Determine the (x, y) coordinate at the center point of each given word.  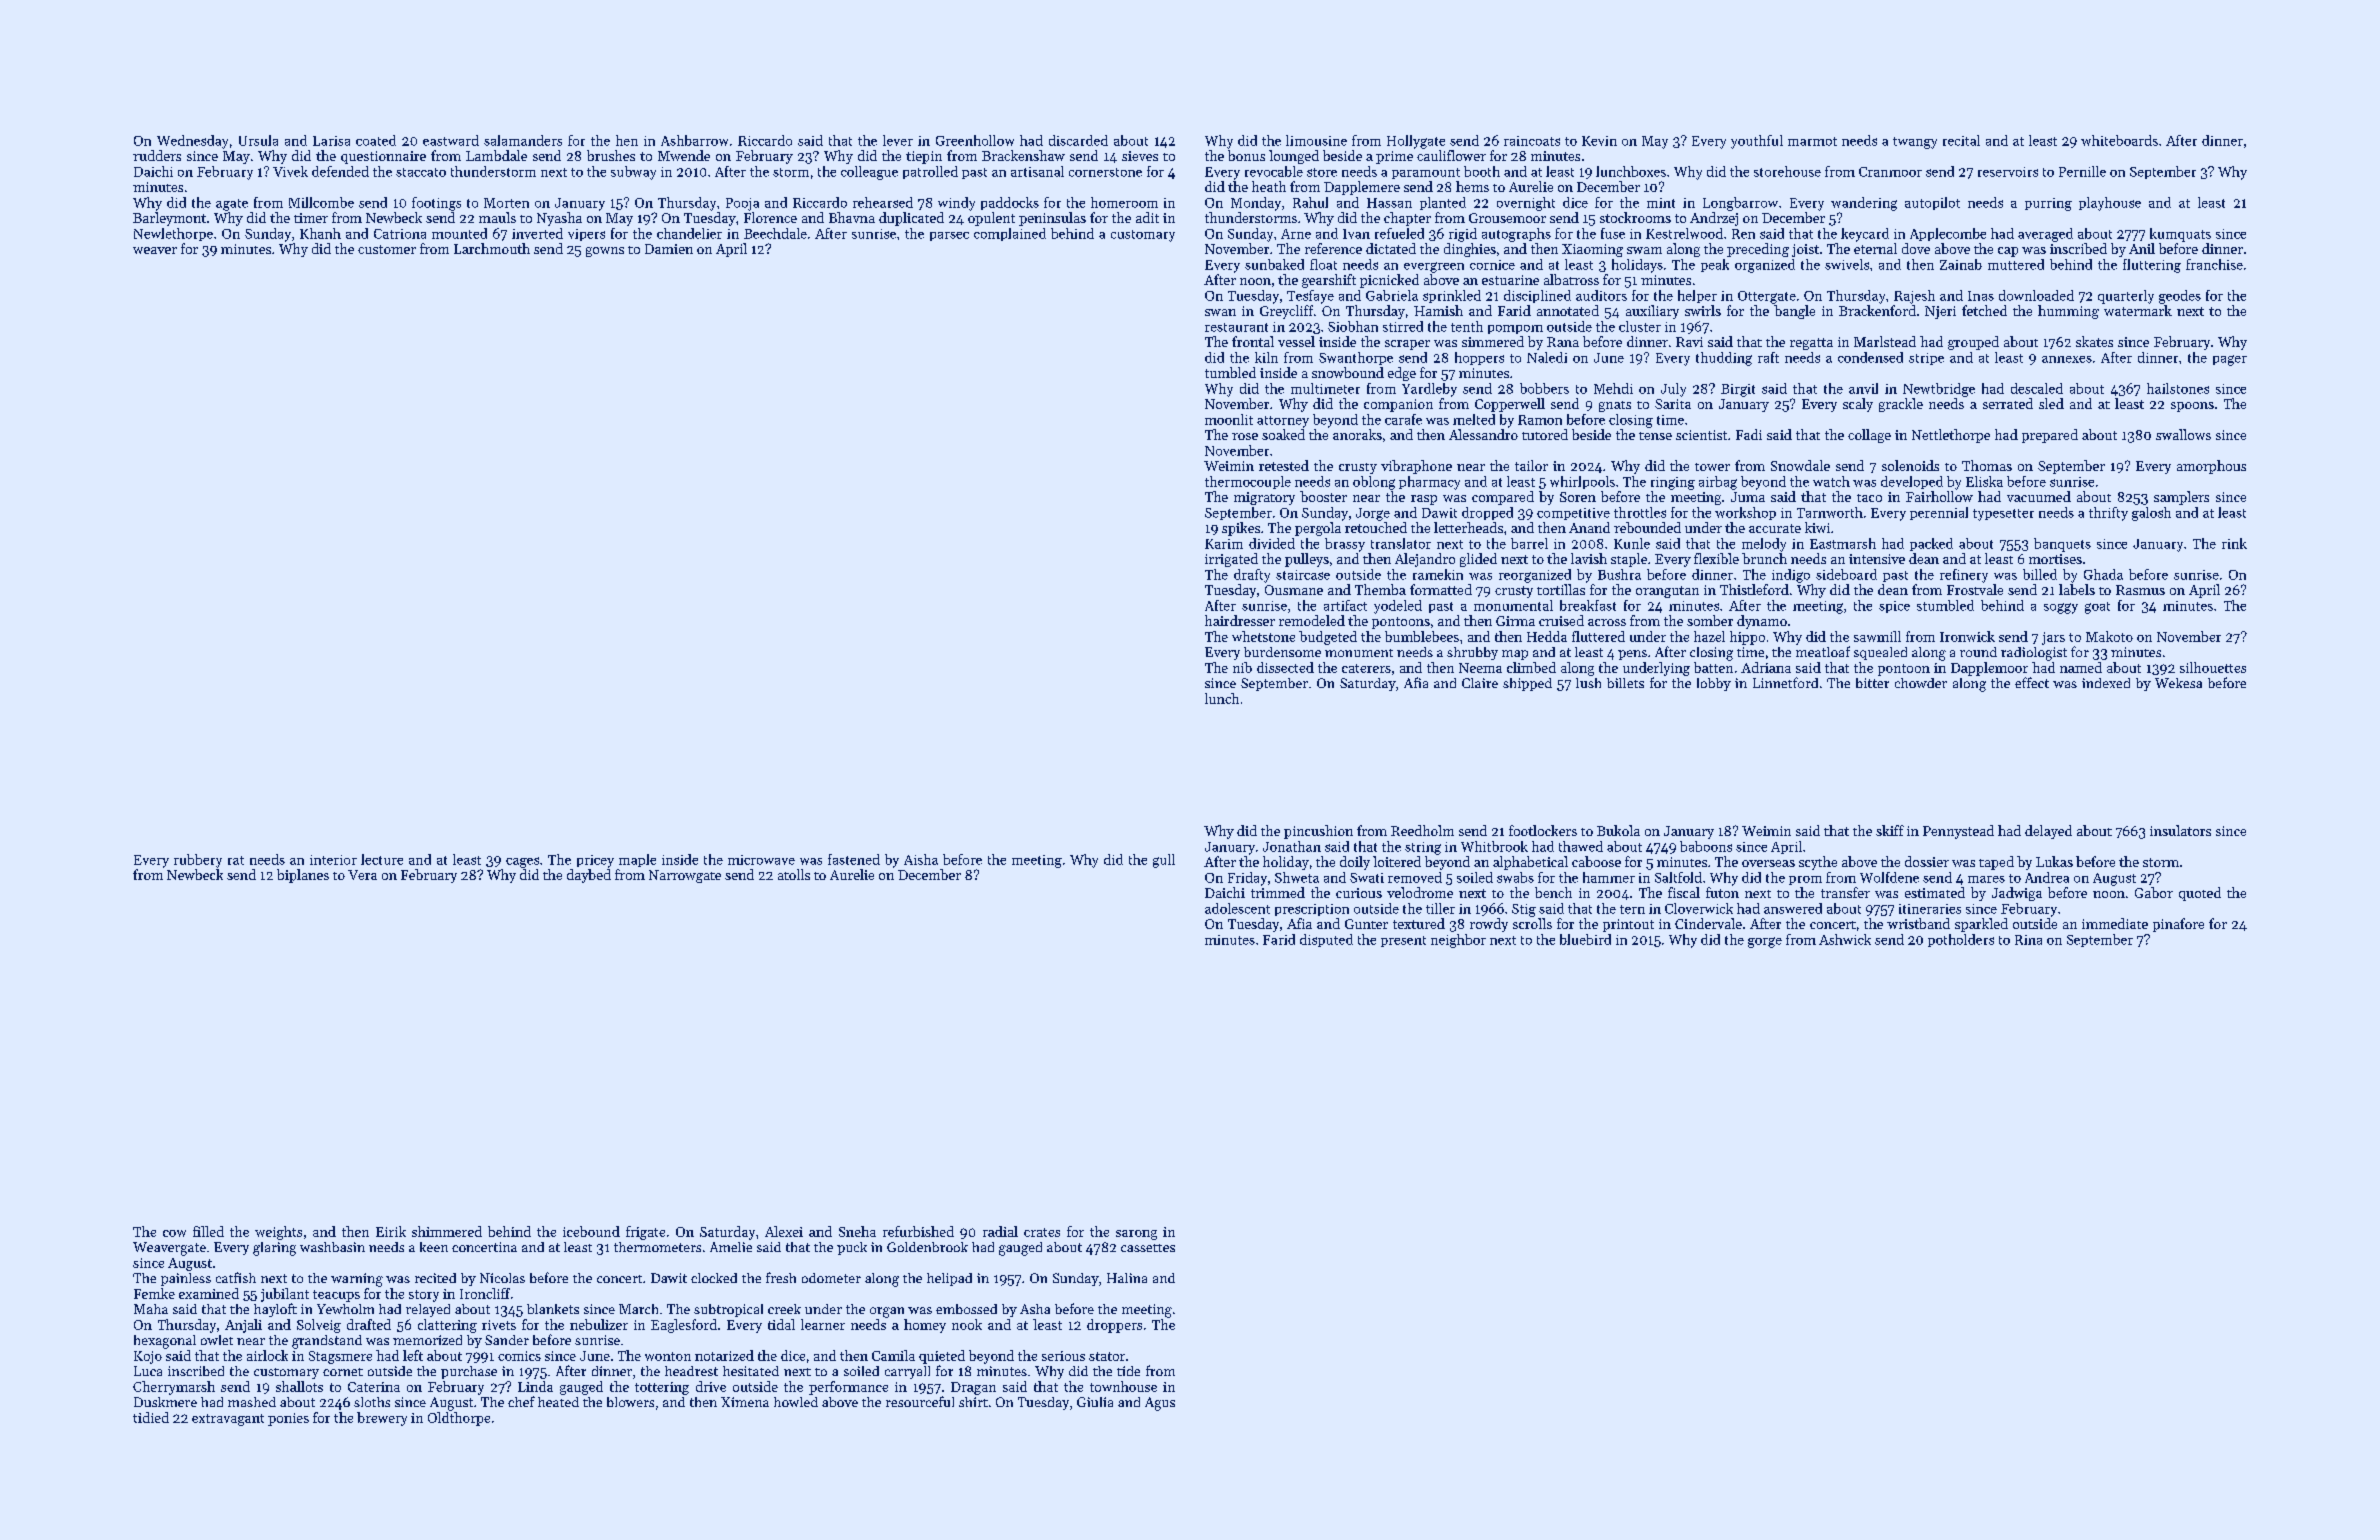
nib (1242, 667)
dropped (1487, 513)
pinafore (2178, 925)
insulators (2180, 830)
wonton (668, 1356)
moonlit (1229, 419)
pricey (595, 861)
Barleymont (169, 219)
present (1403, 941)
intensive (1877, 559)
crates (1042, 1232)
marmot (1812, 141)
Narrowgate (685, 876)
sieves (1140, 156)
